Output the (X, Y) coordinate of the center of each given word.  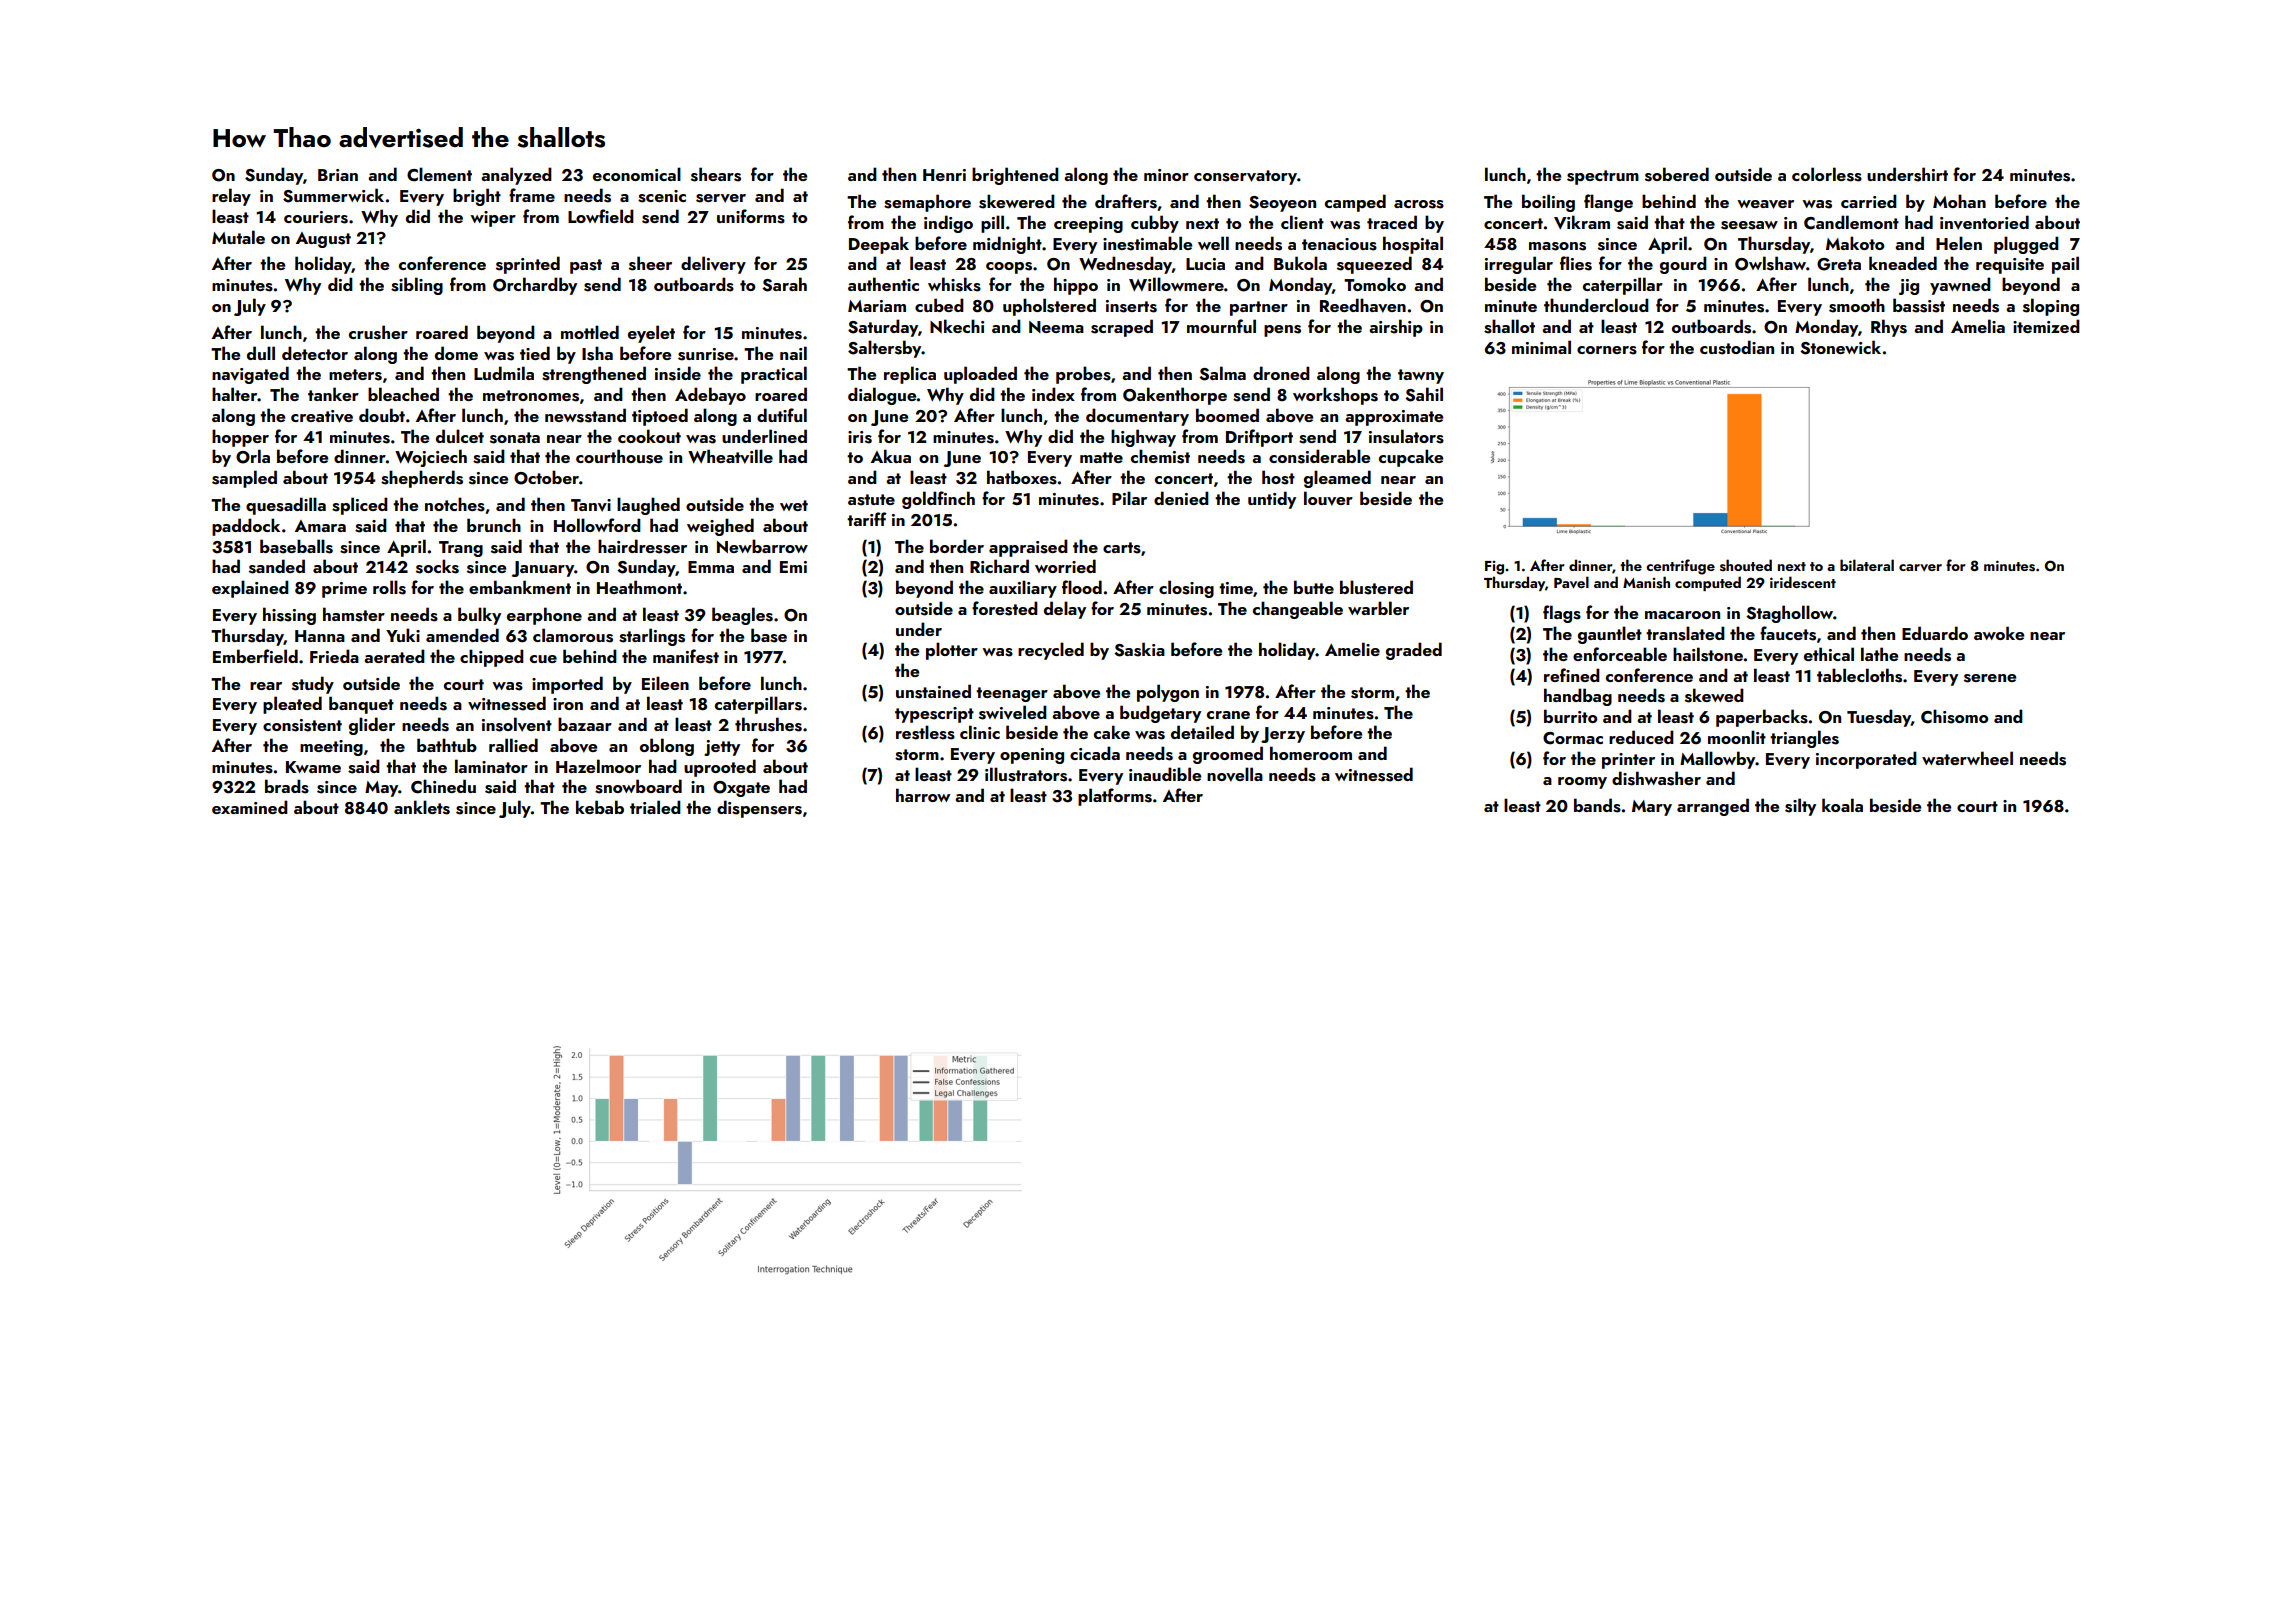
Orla (253, 456)
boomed (1227, 415)
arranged (1713, 807)
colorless (1827, 174)
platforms (1115, 797)
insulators (1406, 436)
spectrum (1603, 177)
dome (456, 353)
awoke (1999, 633)
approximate (1394, 418)
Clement (439, 174)
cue (543, 659)
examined (250, 807)
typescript (934, 715)
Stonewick (1840, 347)
